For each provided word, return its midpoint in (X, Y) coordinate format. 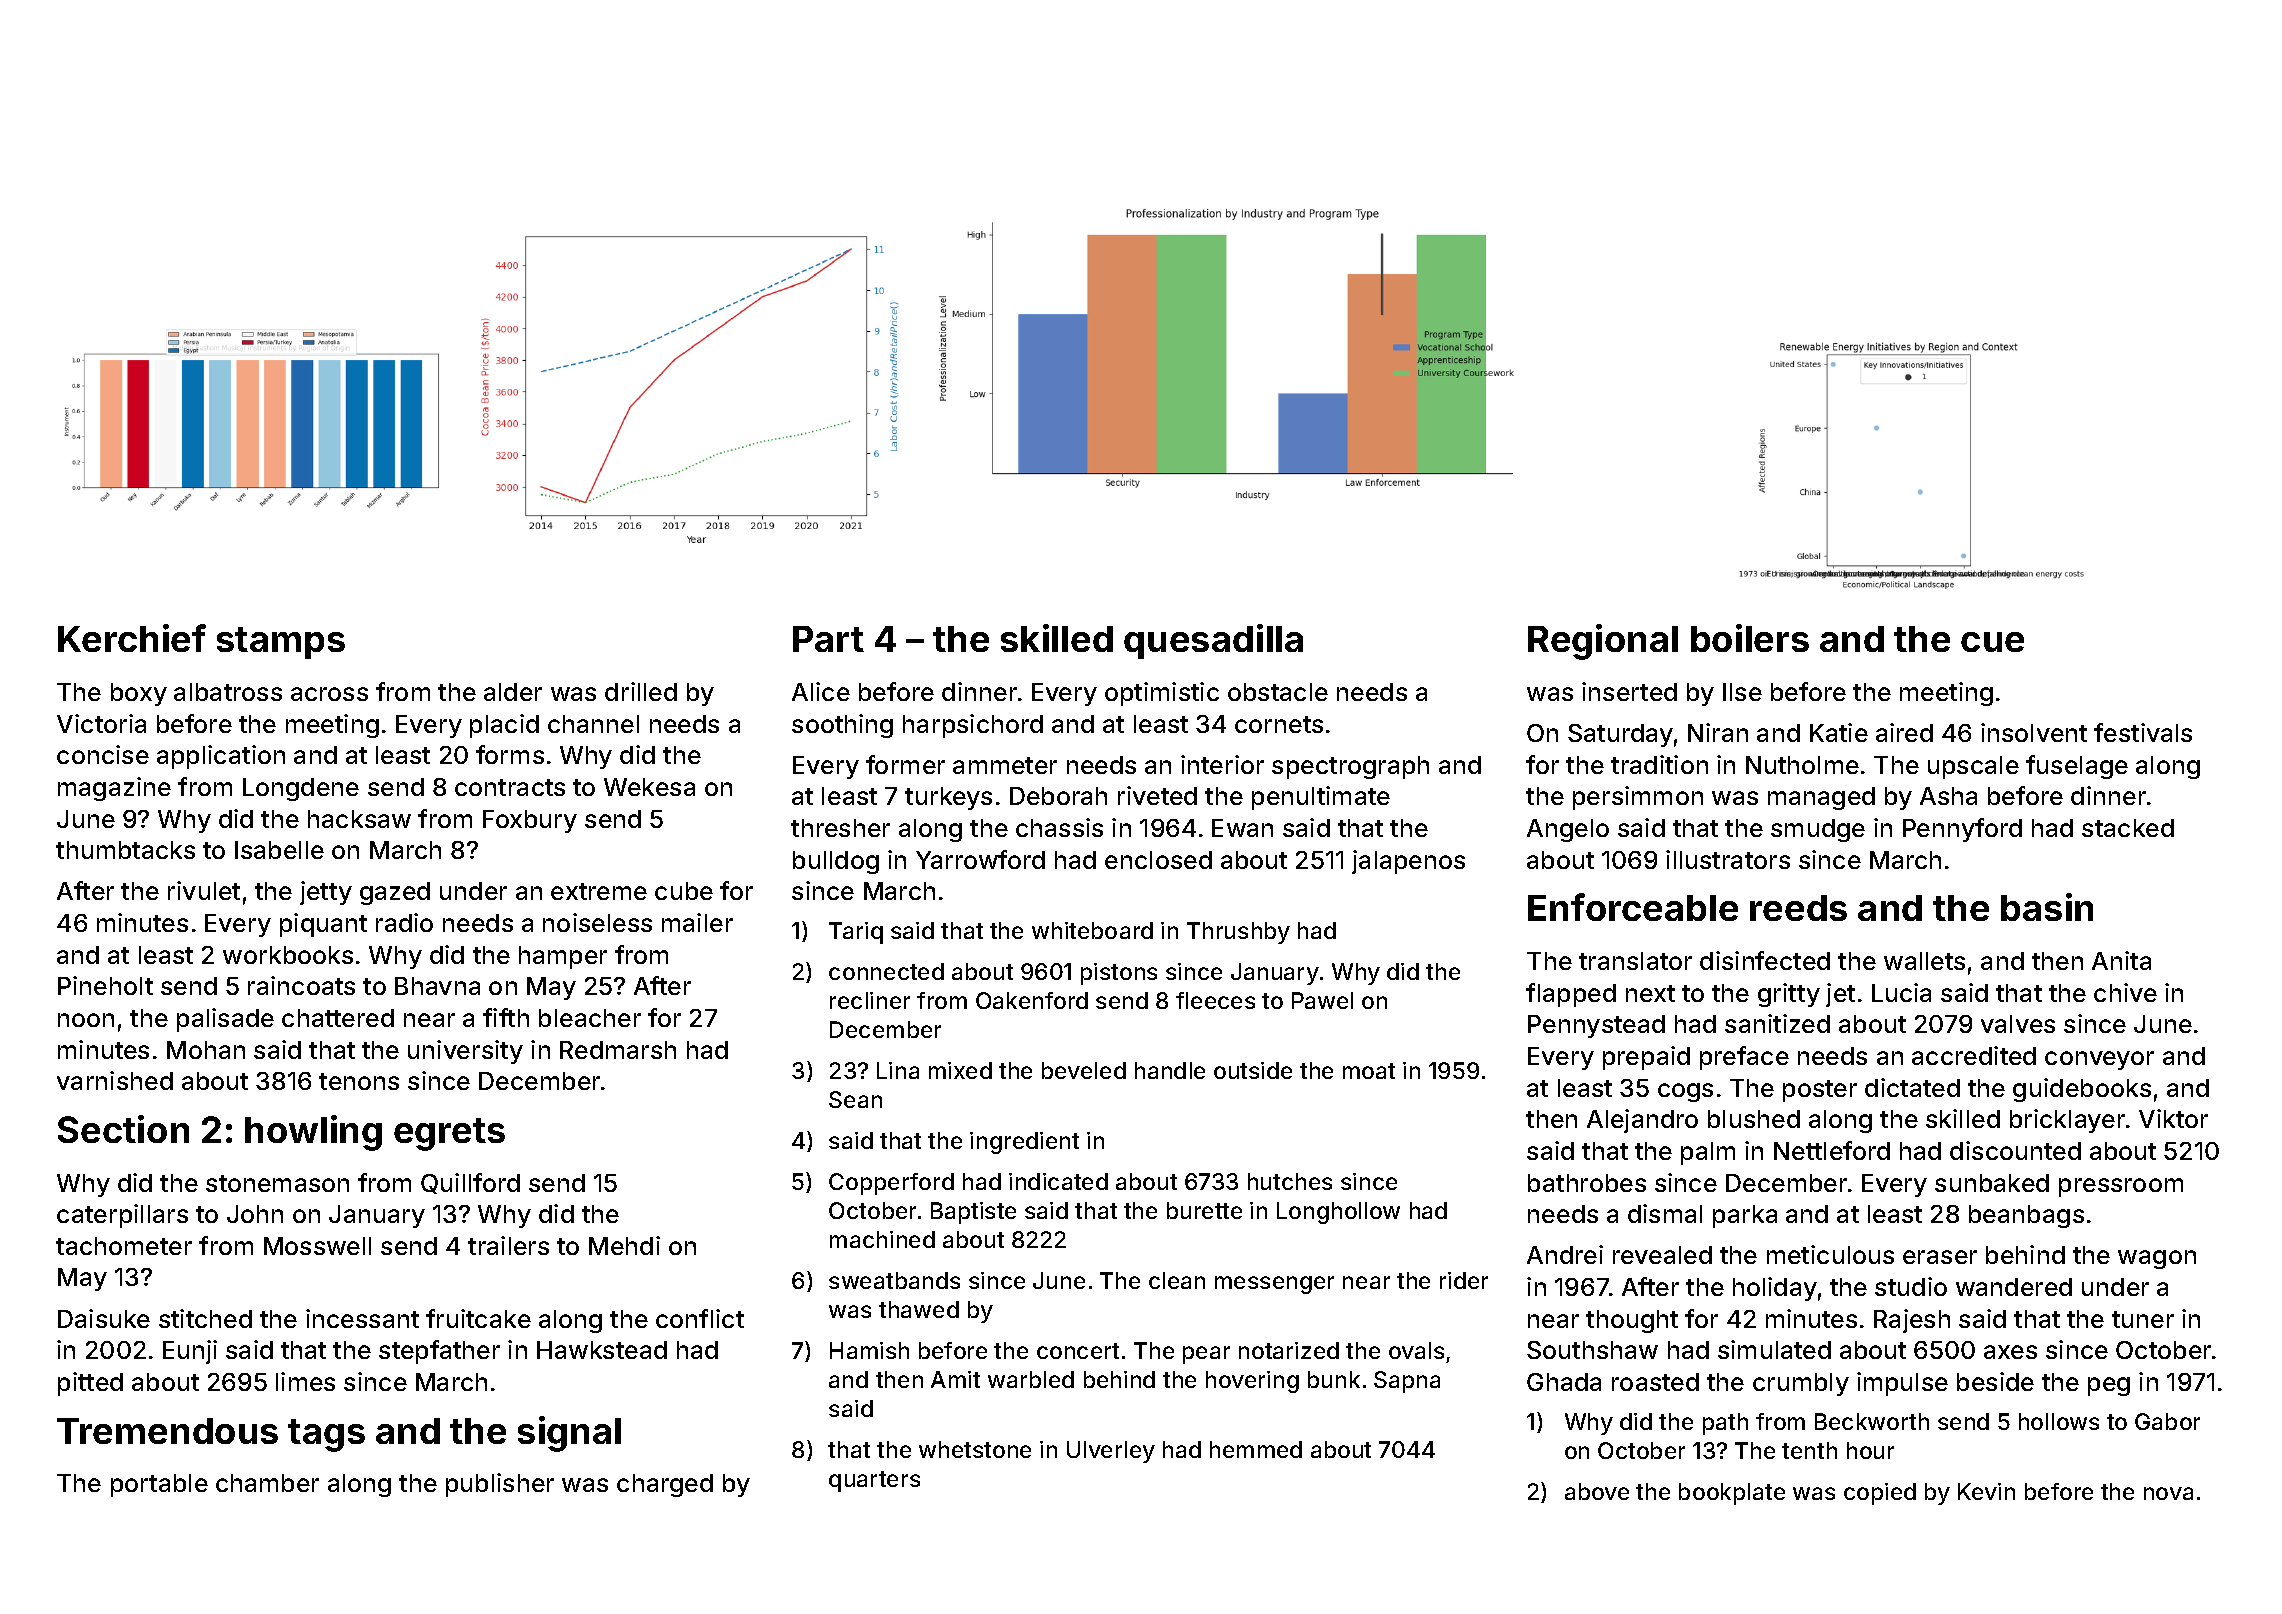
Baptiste (973, 1213)
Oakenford (1032, 1000)
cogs (1685, 1092)
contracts (510, 787)
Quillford (470, 1183)
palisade (225, 1020)
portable (159, 1485)
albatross (228, 692)
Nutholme (1802, 765)
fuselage (2077, 767)
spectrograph (1350, 767)
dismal (1665, 1213)
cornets (1279, 724)
